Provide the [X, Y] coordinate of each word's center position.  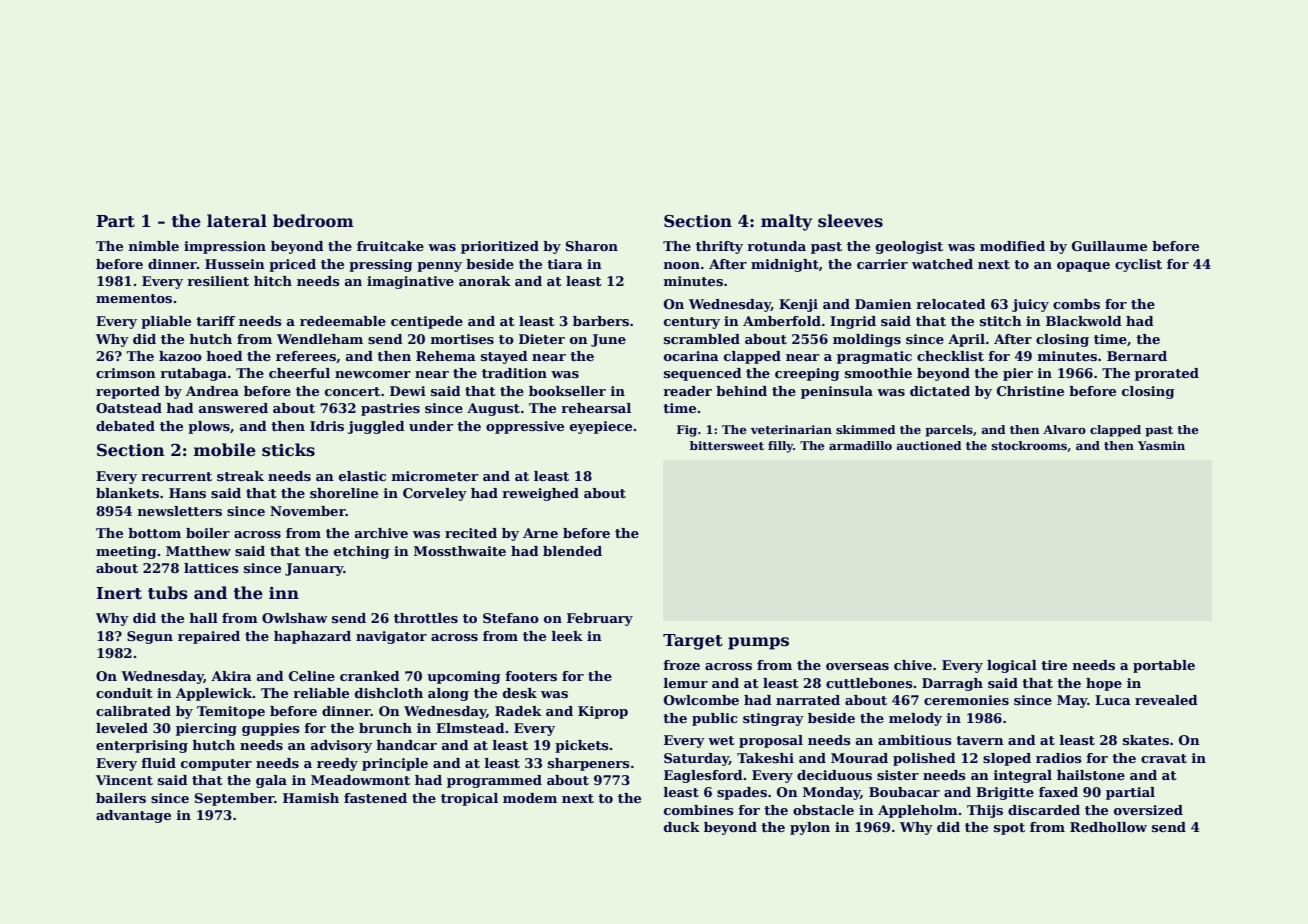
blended [572, 551]
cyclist [1138, 265]
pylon [810, 828]
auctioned [929, 445]
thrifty [719, 247]
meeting [126, 552]
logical [1012, 666]
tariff [215, 321]
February [600, 619]
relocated [951, 304]
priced [292, 265]
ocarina [691, 356]
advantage [133, 816]
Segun [150, 637]
